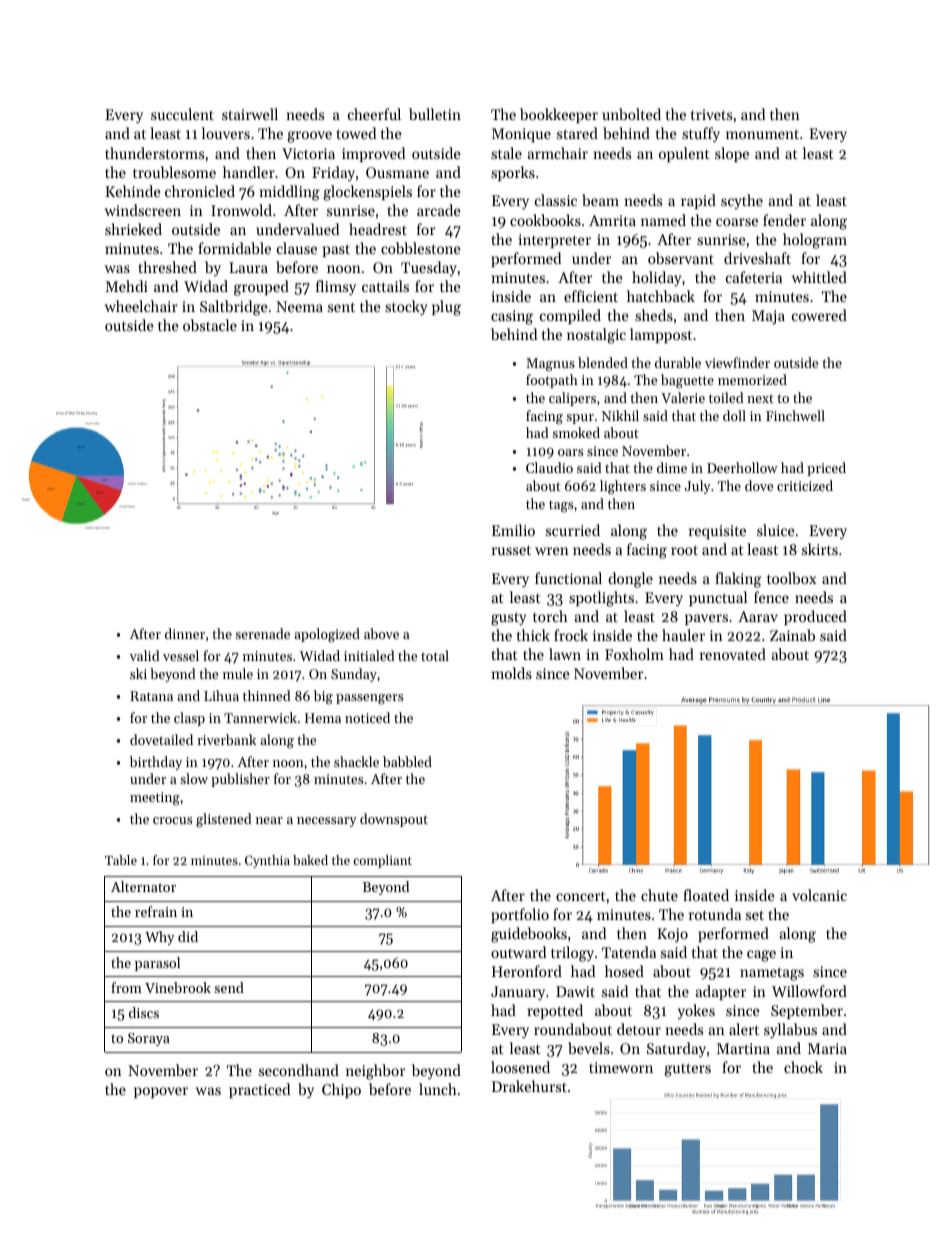 The image size is (952, 1233). Describe the element at coordinates (513, 530) in the image. I see `Emilio` at that location.
